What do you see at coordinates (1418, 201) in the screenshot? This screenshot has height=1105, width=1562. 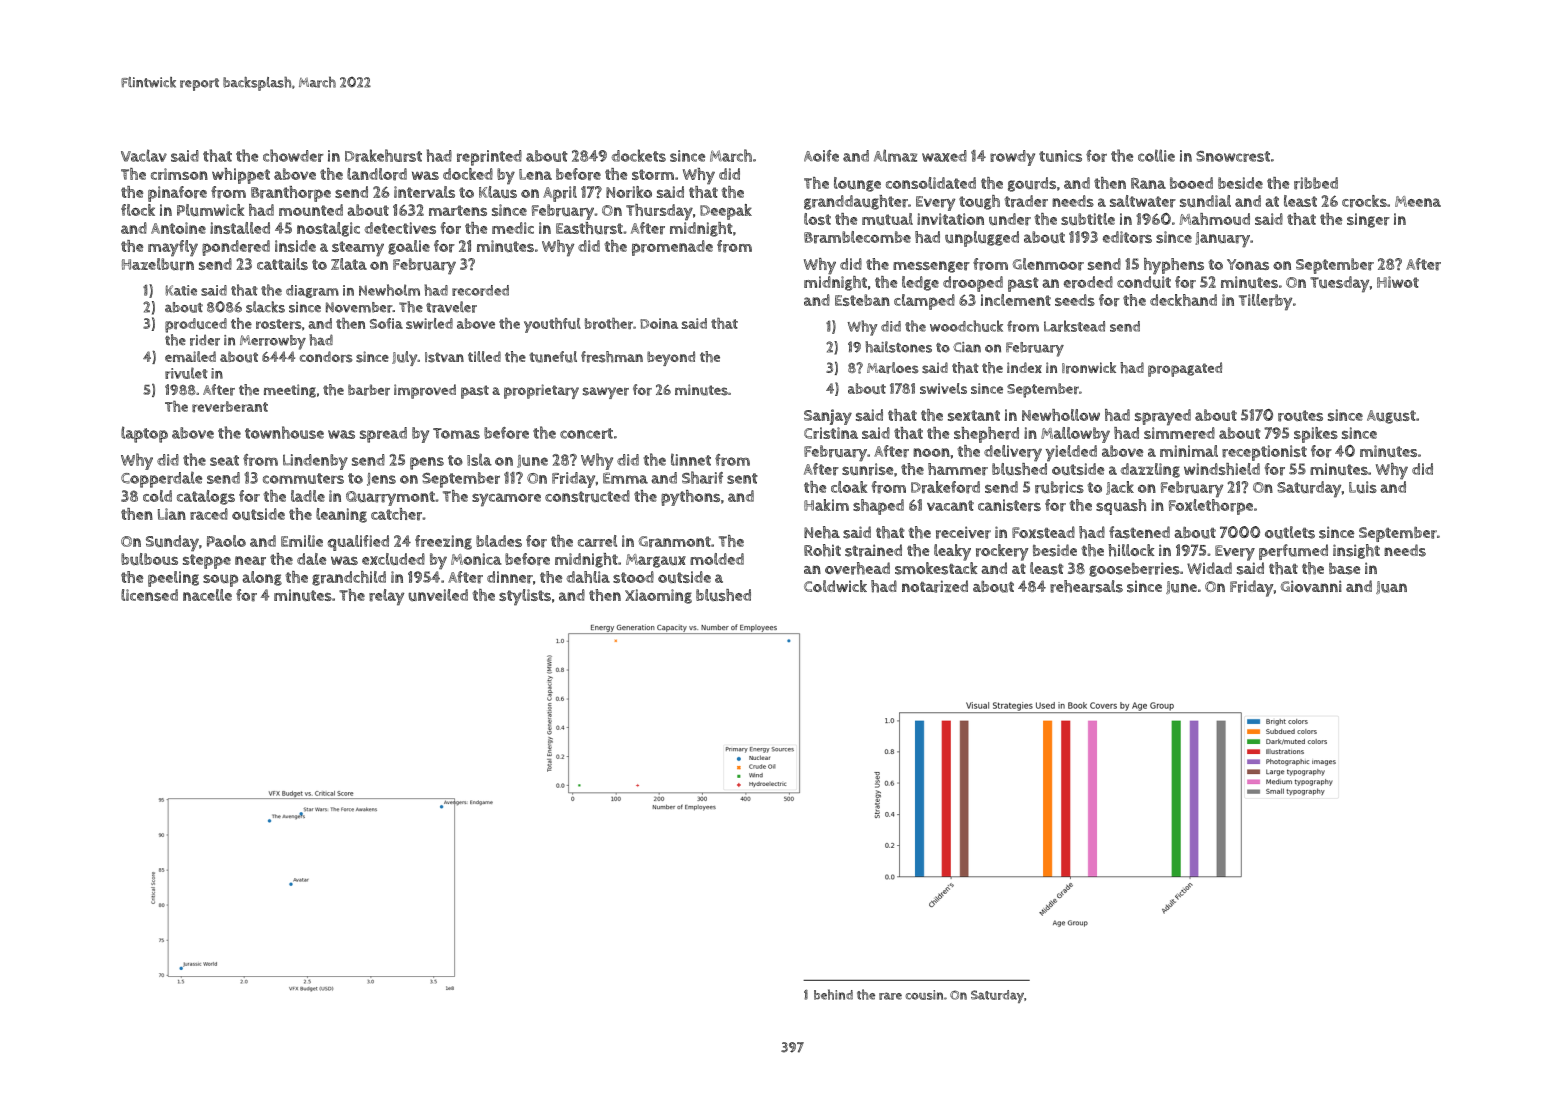 I see `Meena` at bounding box center [1418, 201].
